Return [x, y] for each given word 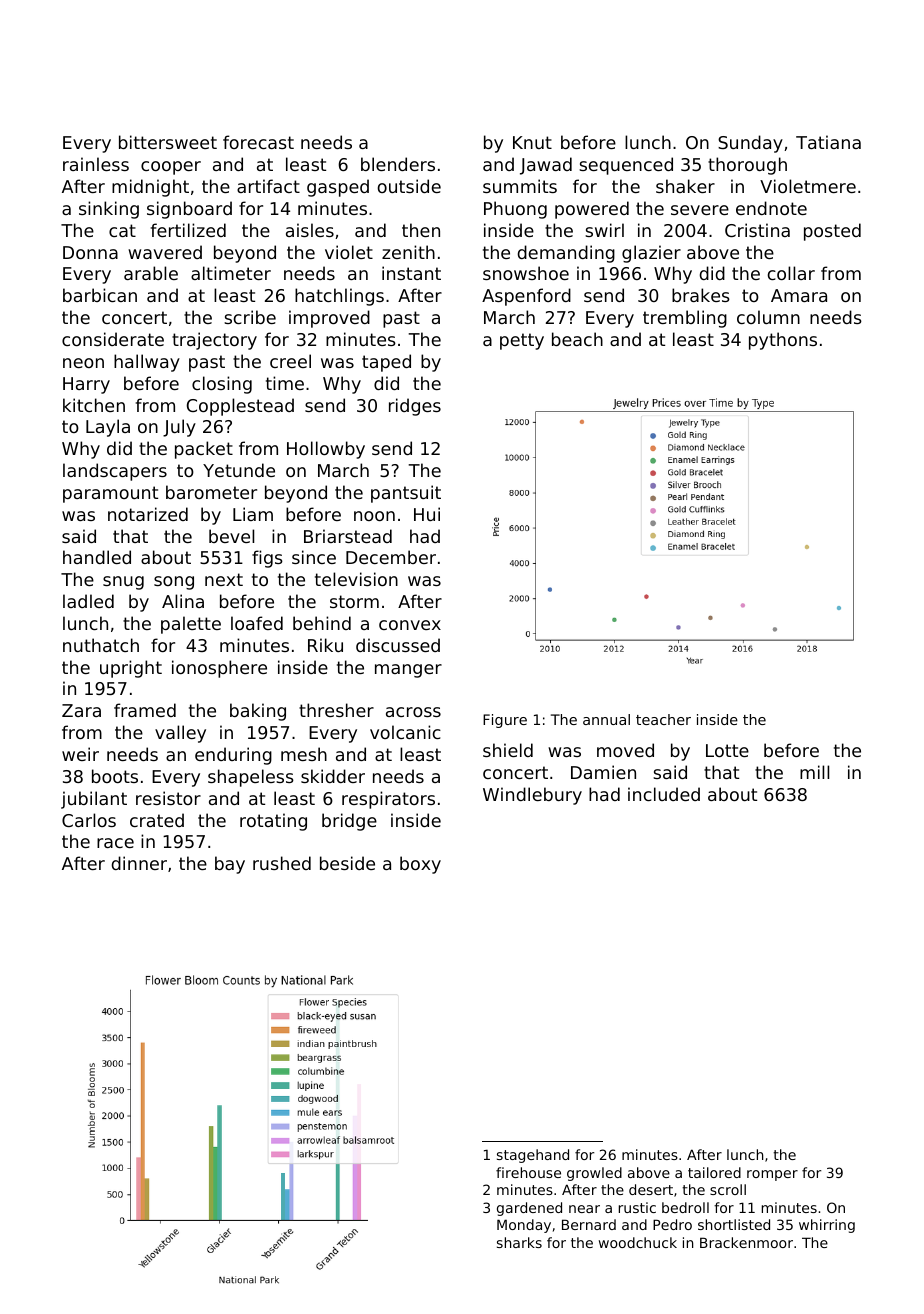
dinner [139, 863]
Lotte [727, 750]
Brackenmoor [746, 1242]
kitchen [94, 405]
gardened [529, 1209]
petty [522, 341]
